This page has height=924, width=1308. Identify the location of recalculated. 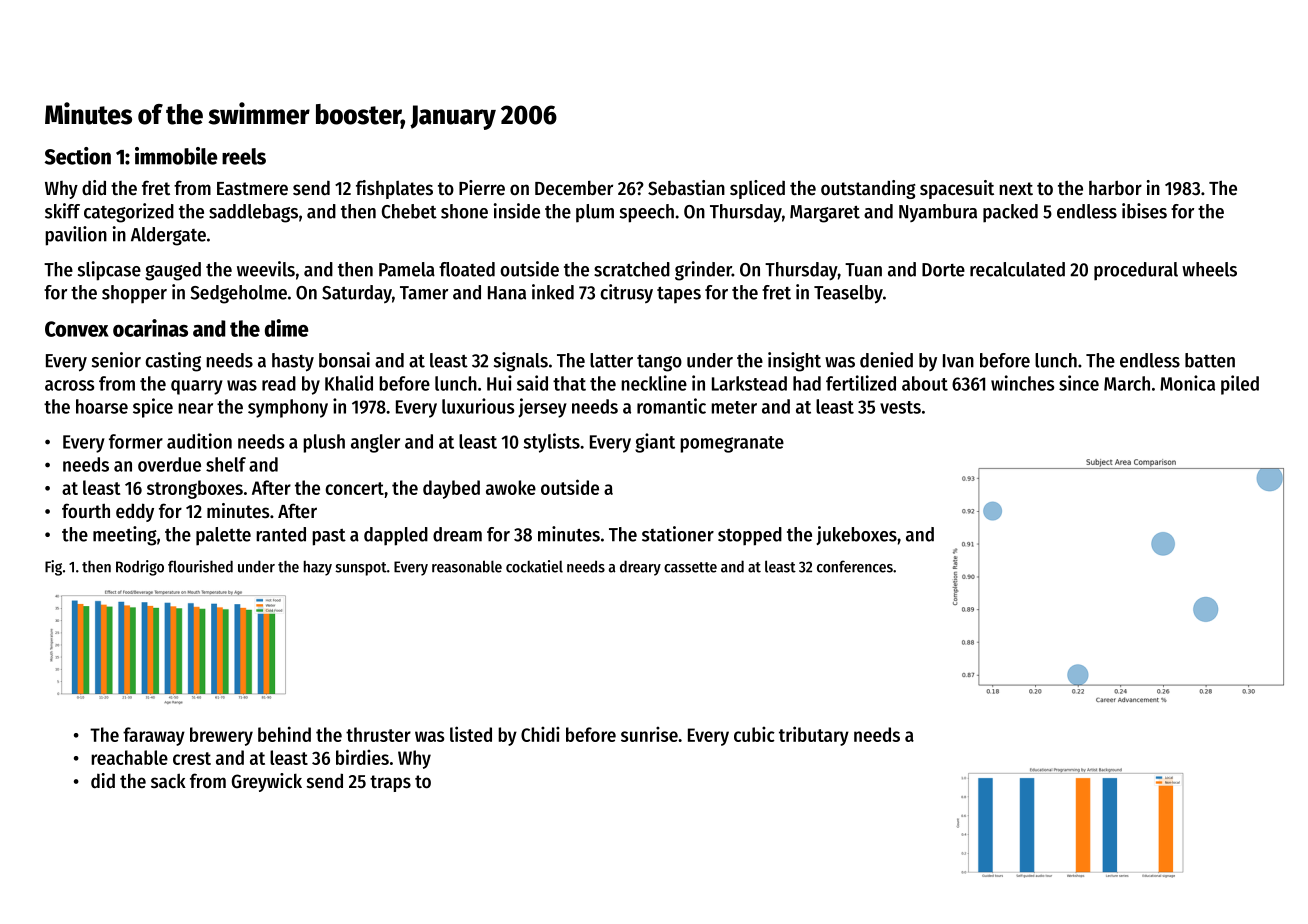
(1017, 269).
